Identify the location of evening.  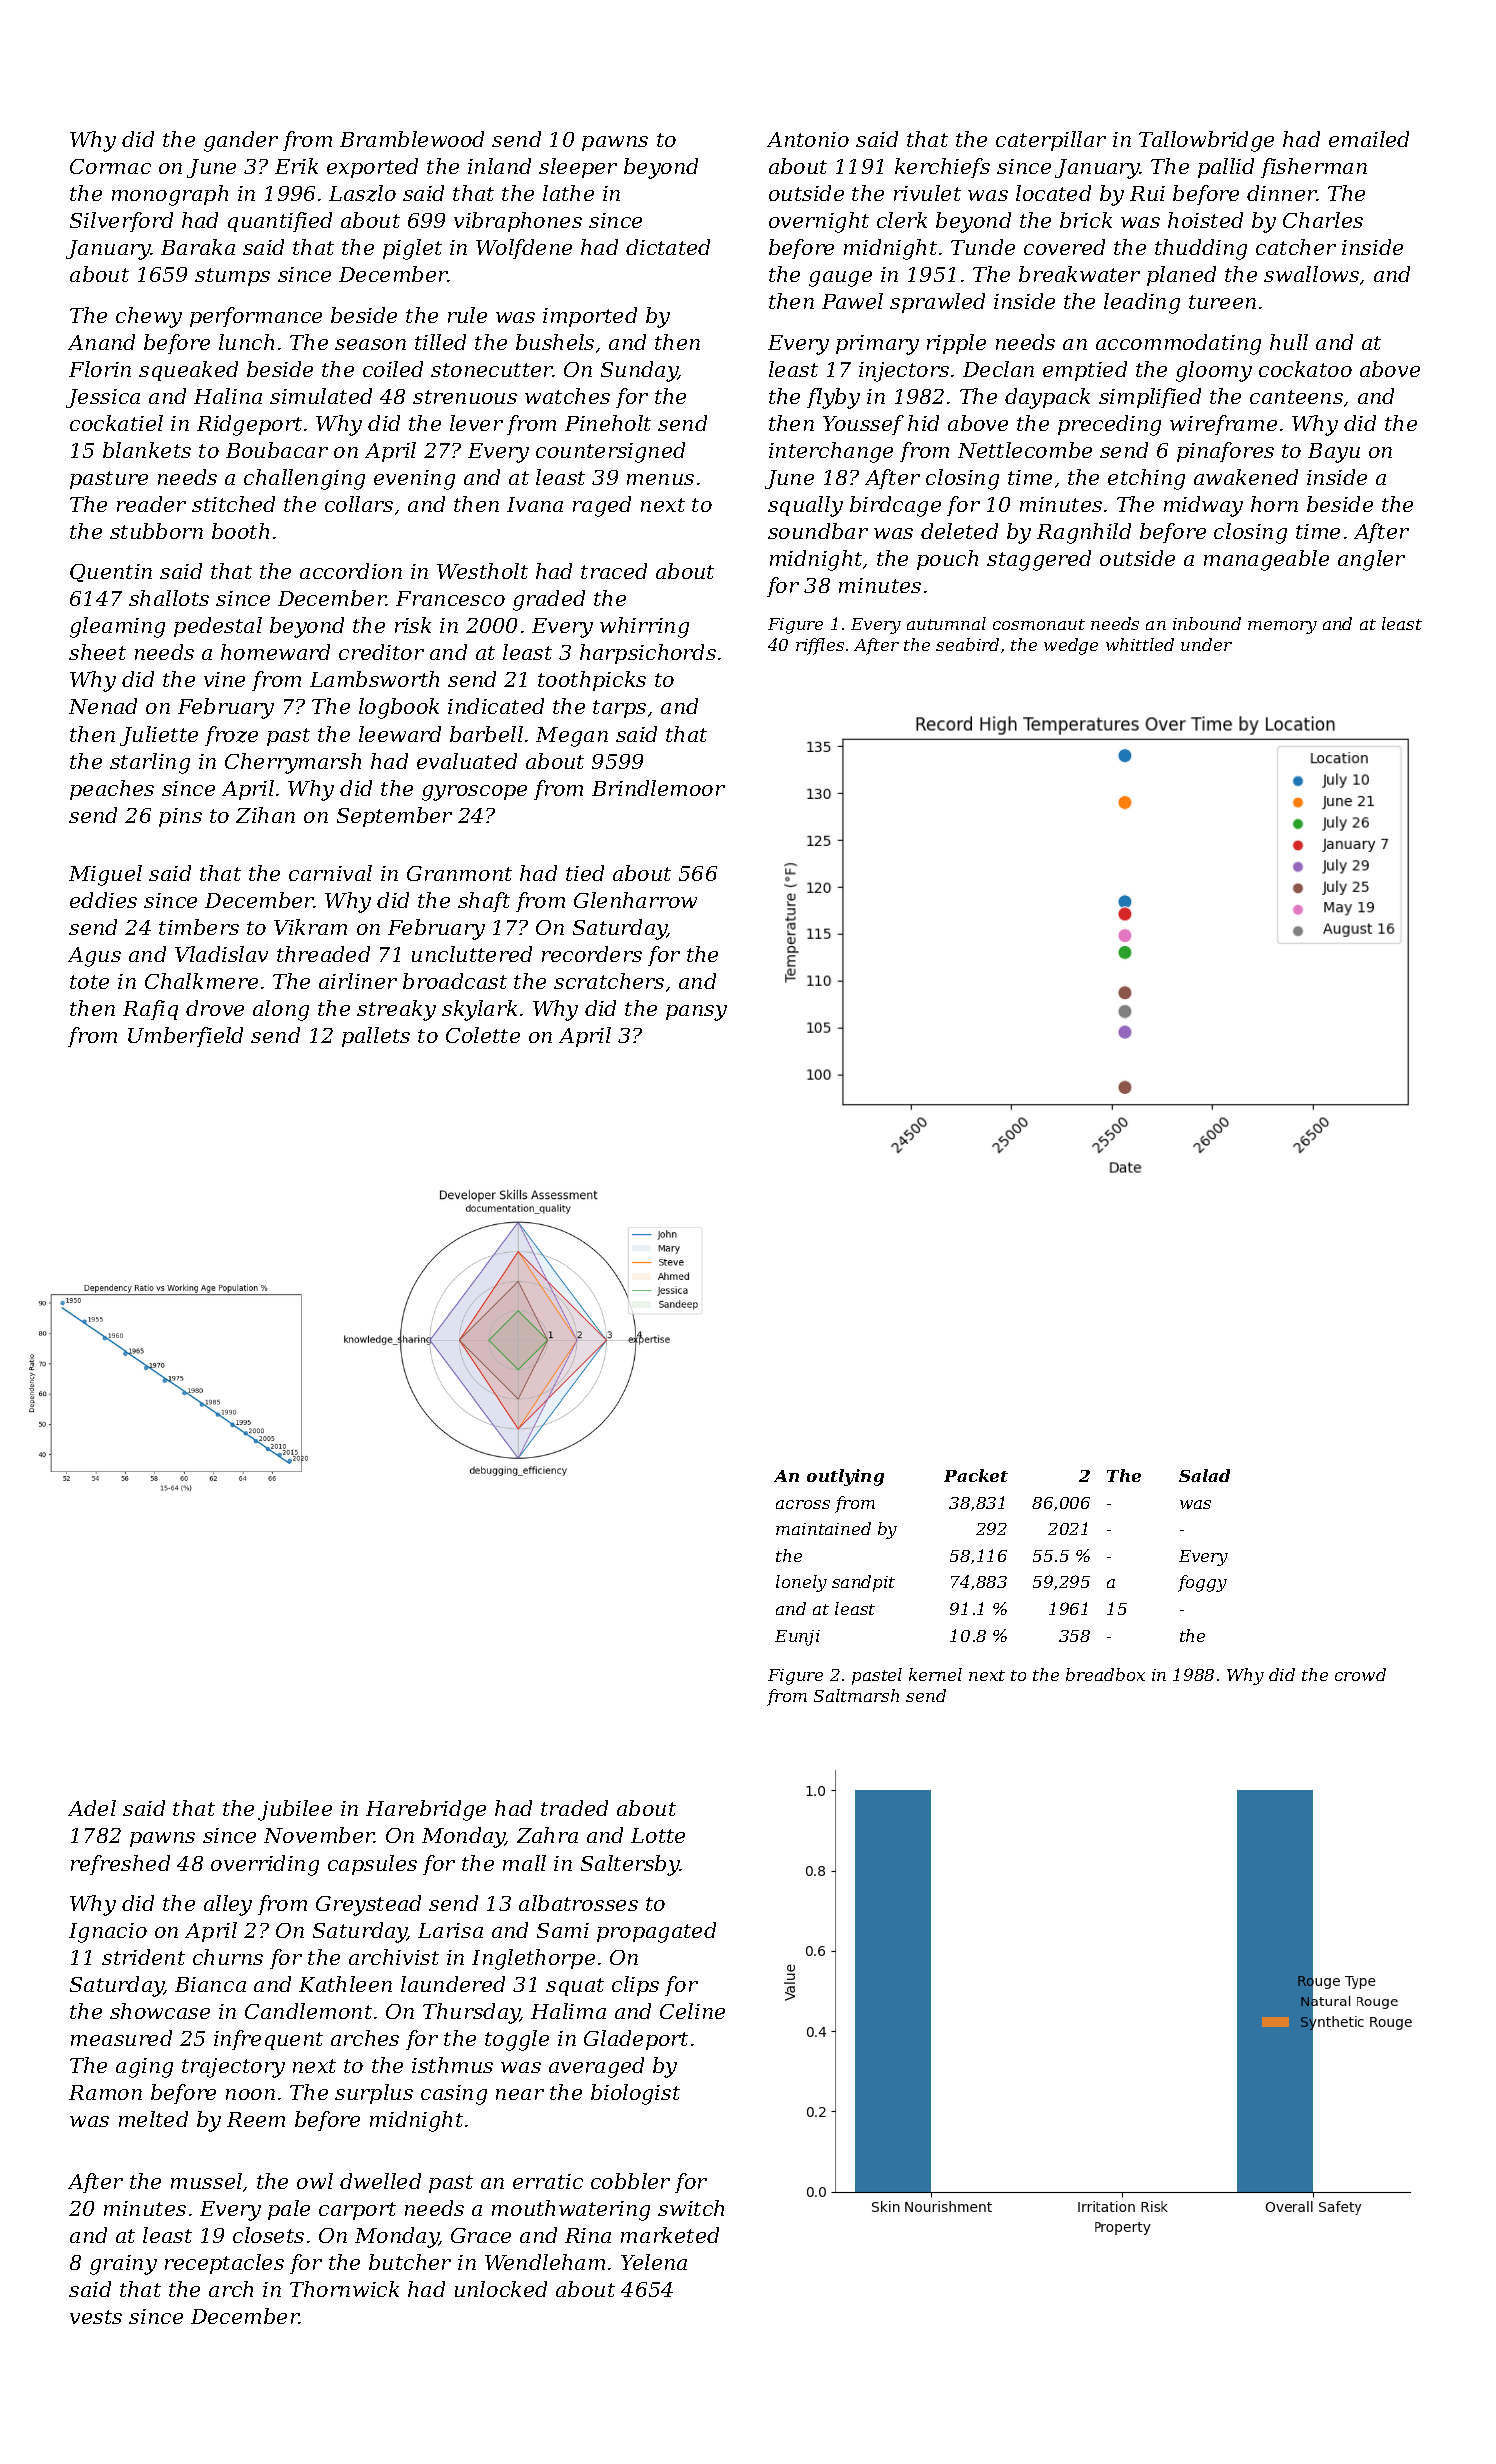
(414, 480).
